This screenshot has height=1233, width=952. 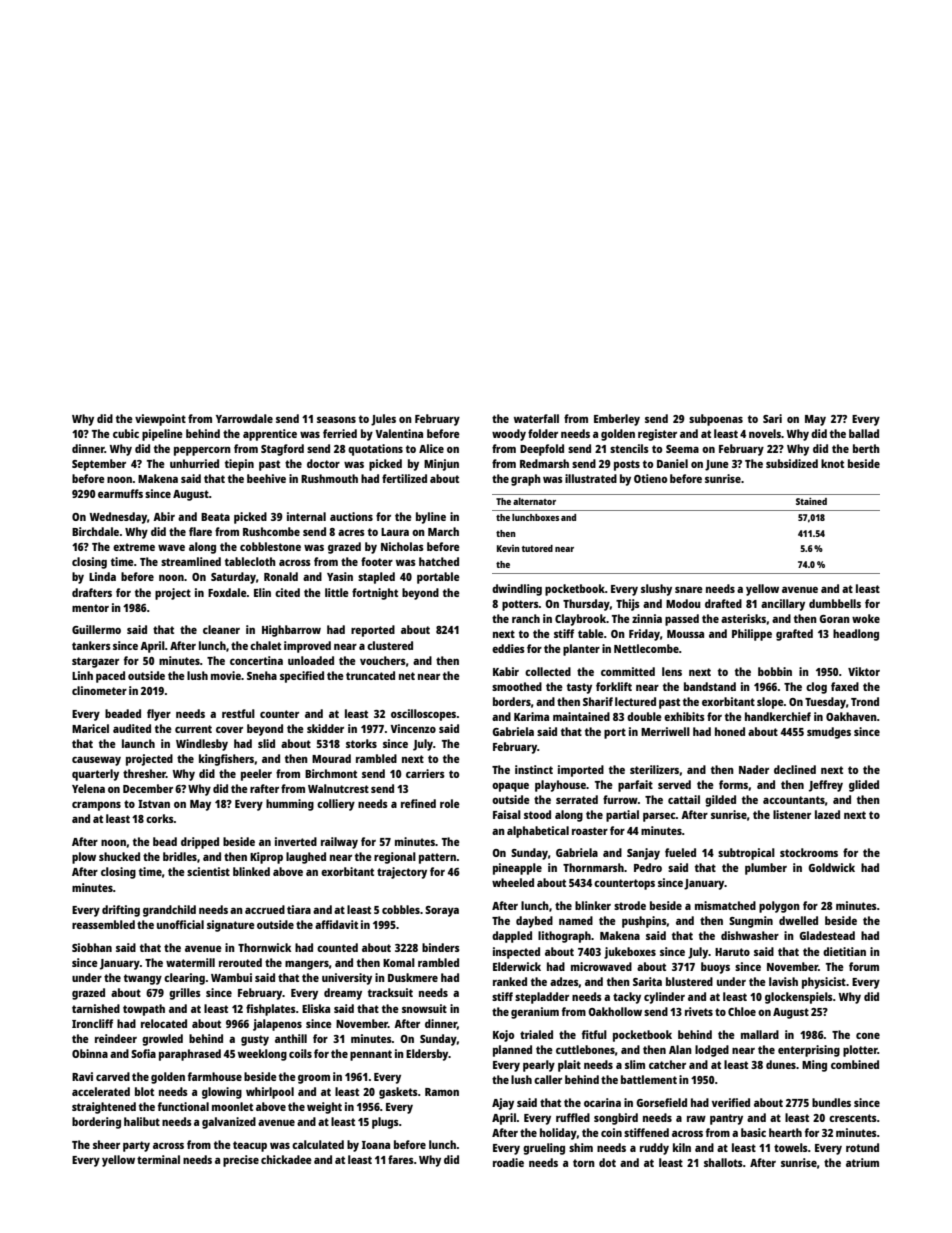 What do you see at coordinates (617, 420) in the screenshot?
I see `Emberley` at bounding box center [617, 420].
